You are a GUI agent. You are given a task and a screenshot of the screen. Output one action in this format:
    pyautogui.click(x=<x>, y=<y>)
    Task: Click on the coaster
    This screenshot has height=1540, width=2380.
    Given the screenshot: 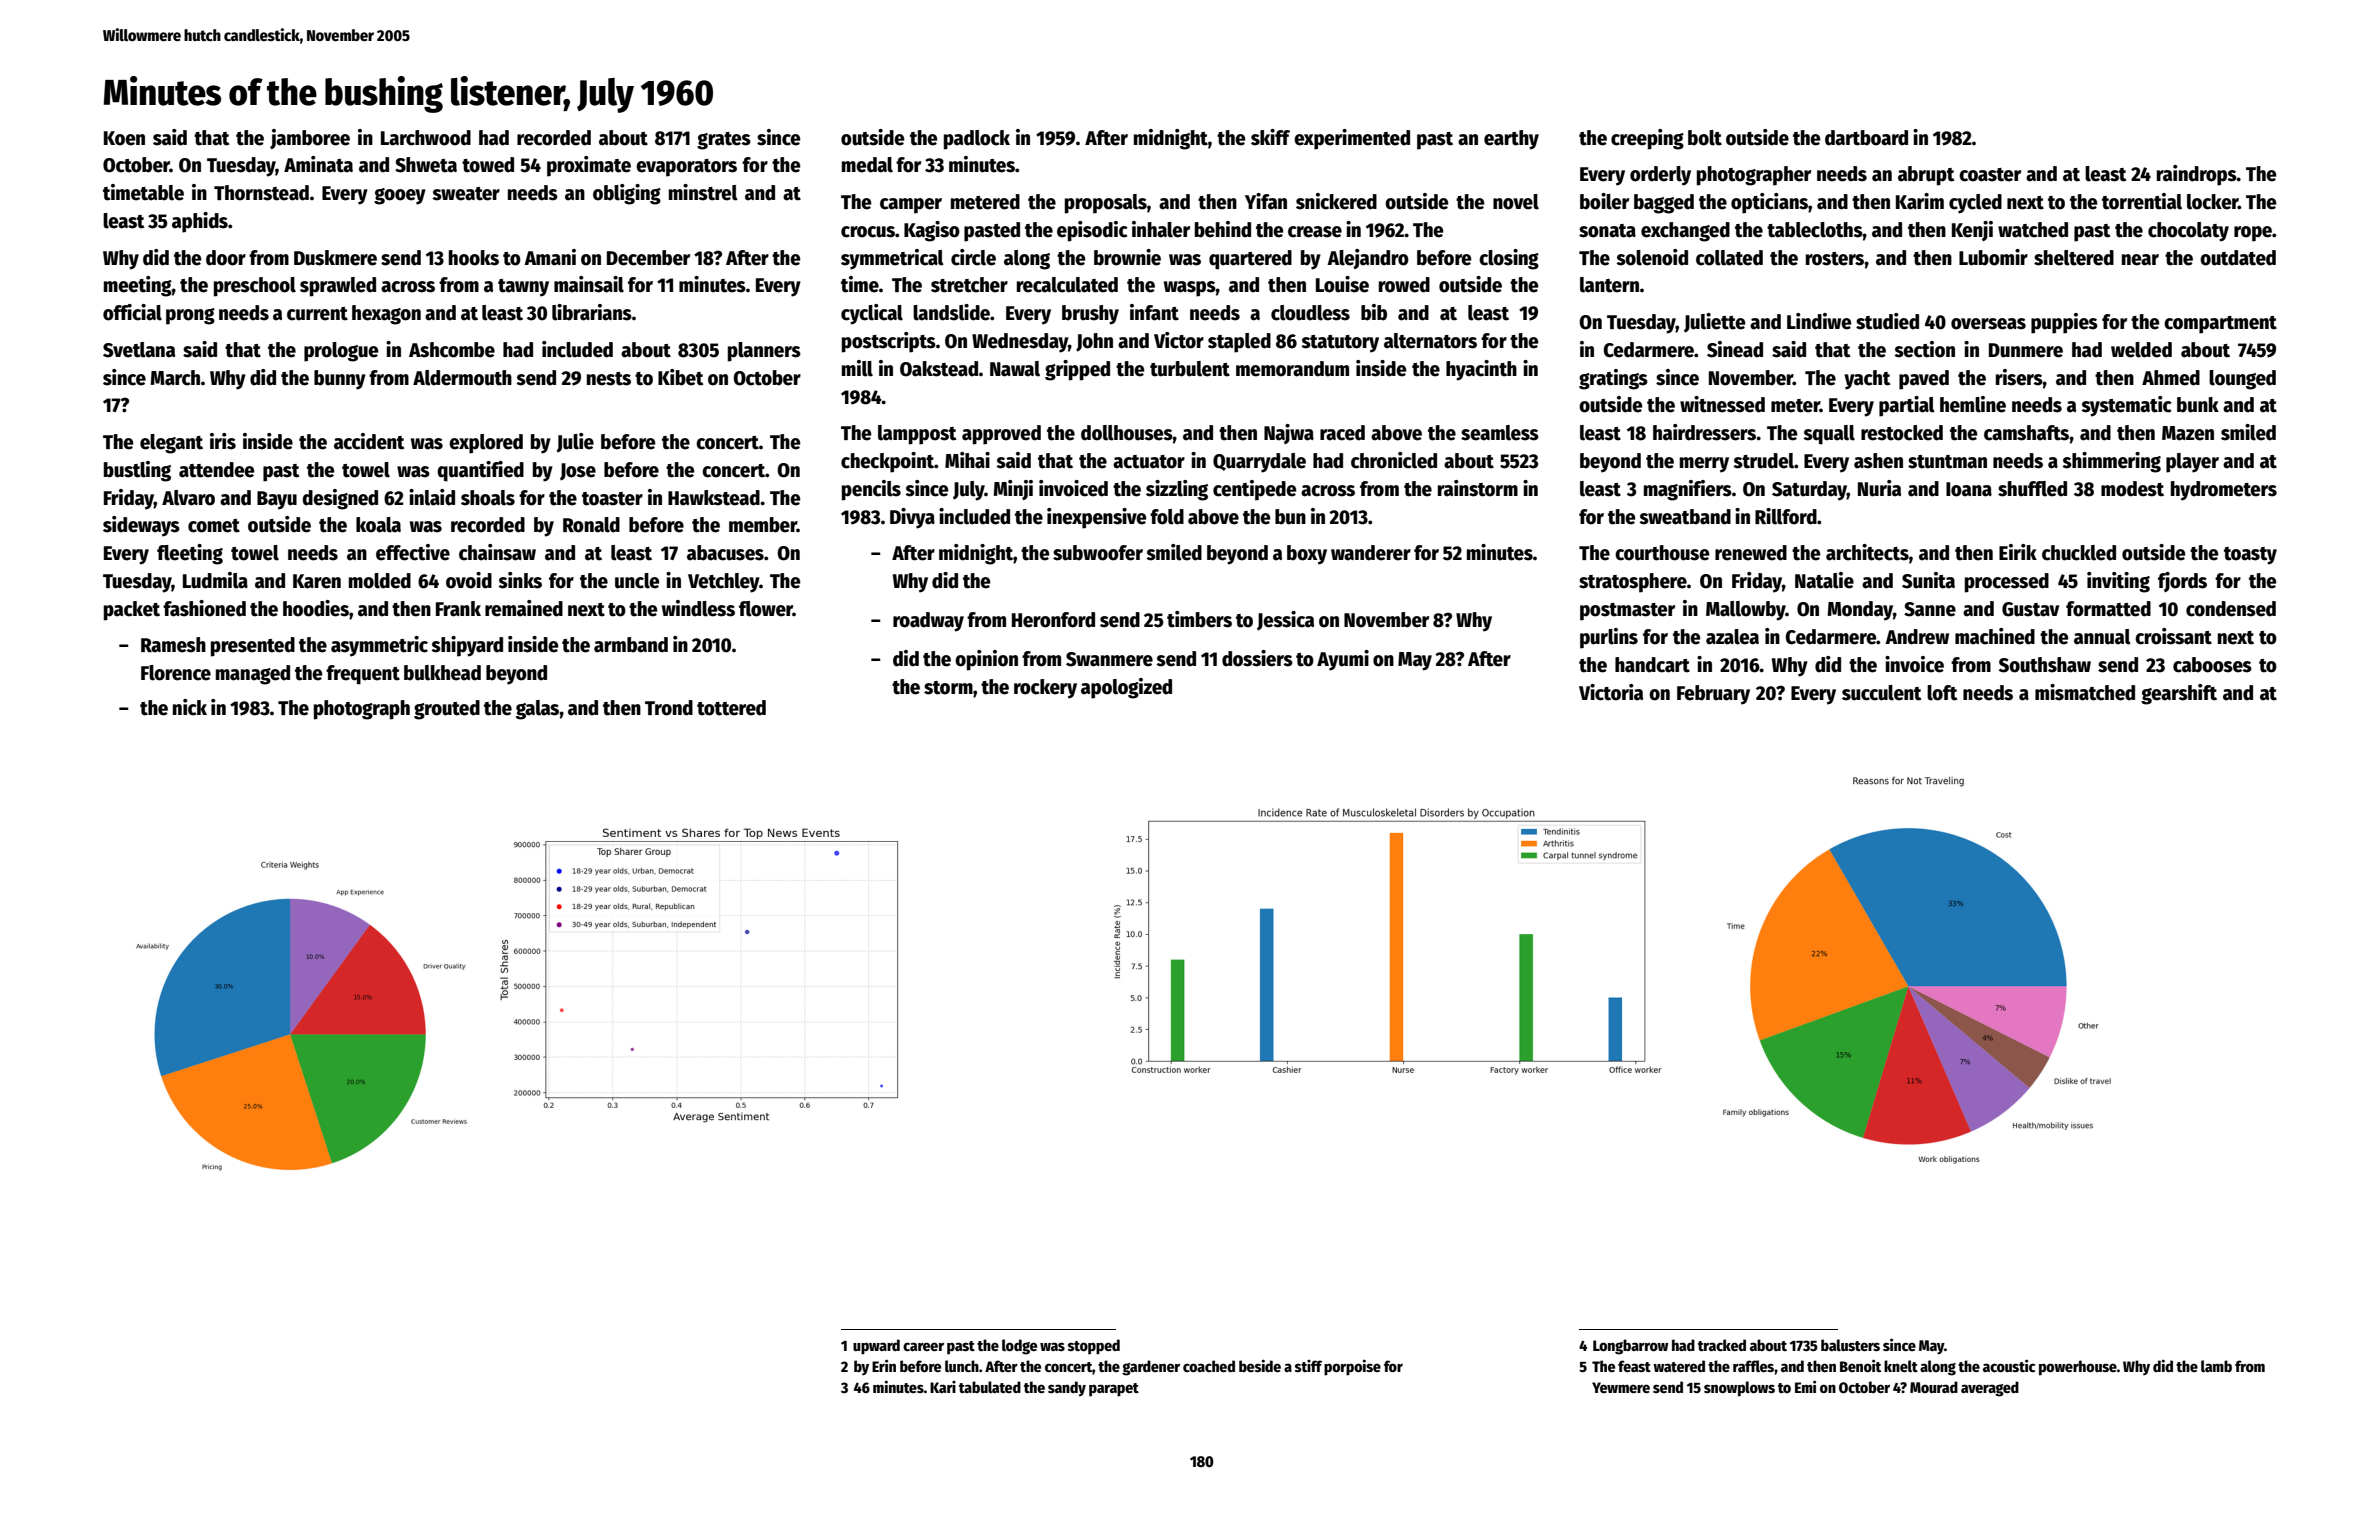 What is the action you would take?
    pyautogui.click(x=1990, y=175)
